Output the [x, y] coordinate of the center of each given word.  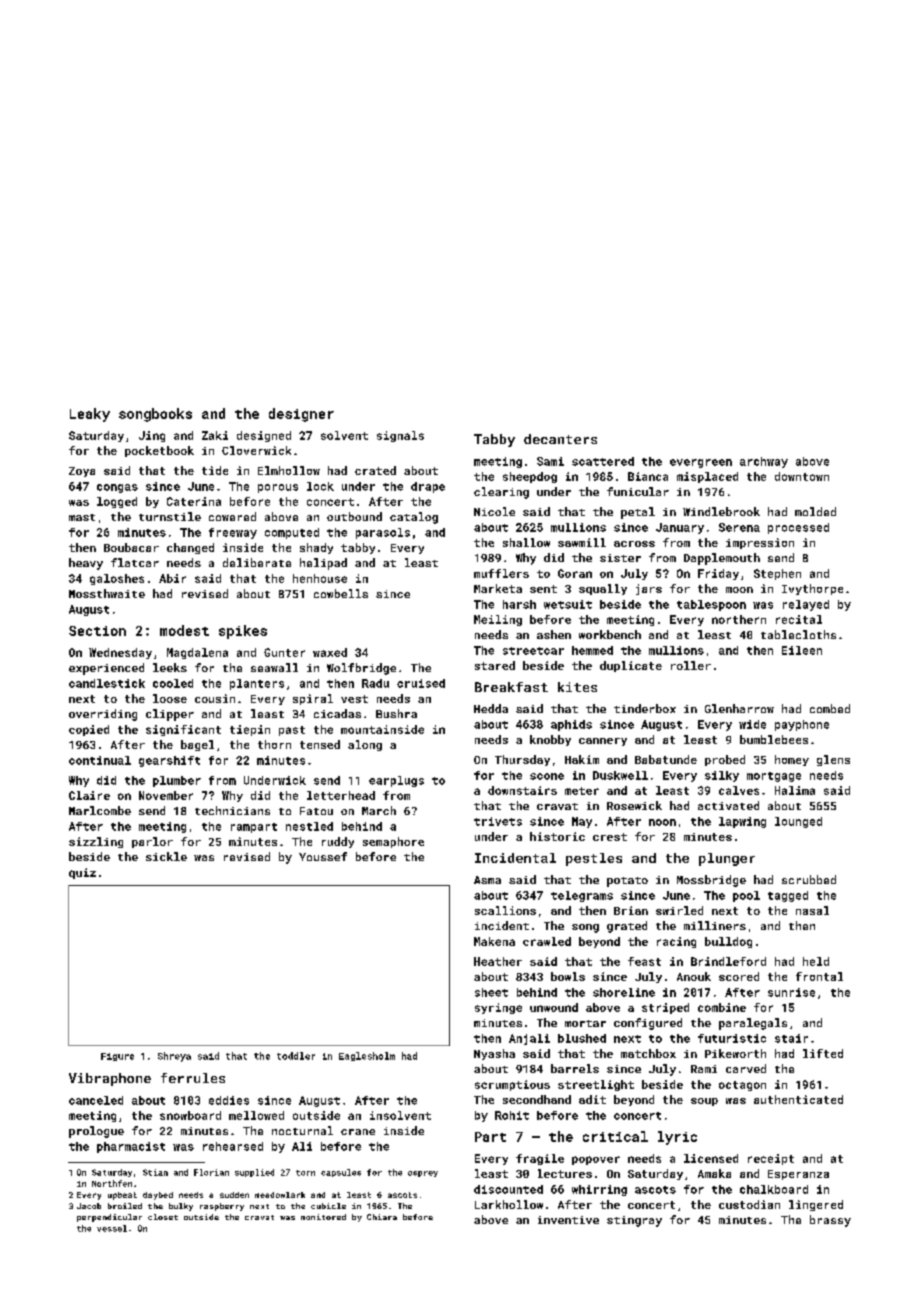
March [379, 810]
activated [728, 805]
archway [764, 462]
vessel [112, 1228]
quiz [82, 873]
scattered [603, 461]
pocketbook [159, 451]
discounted [508, 1189]
